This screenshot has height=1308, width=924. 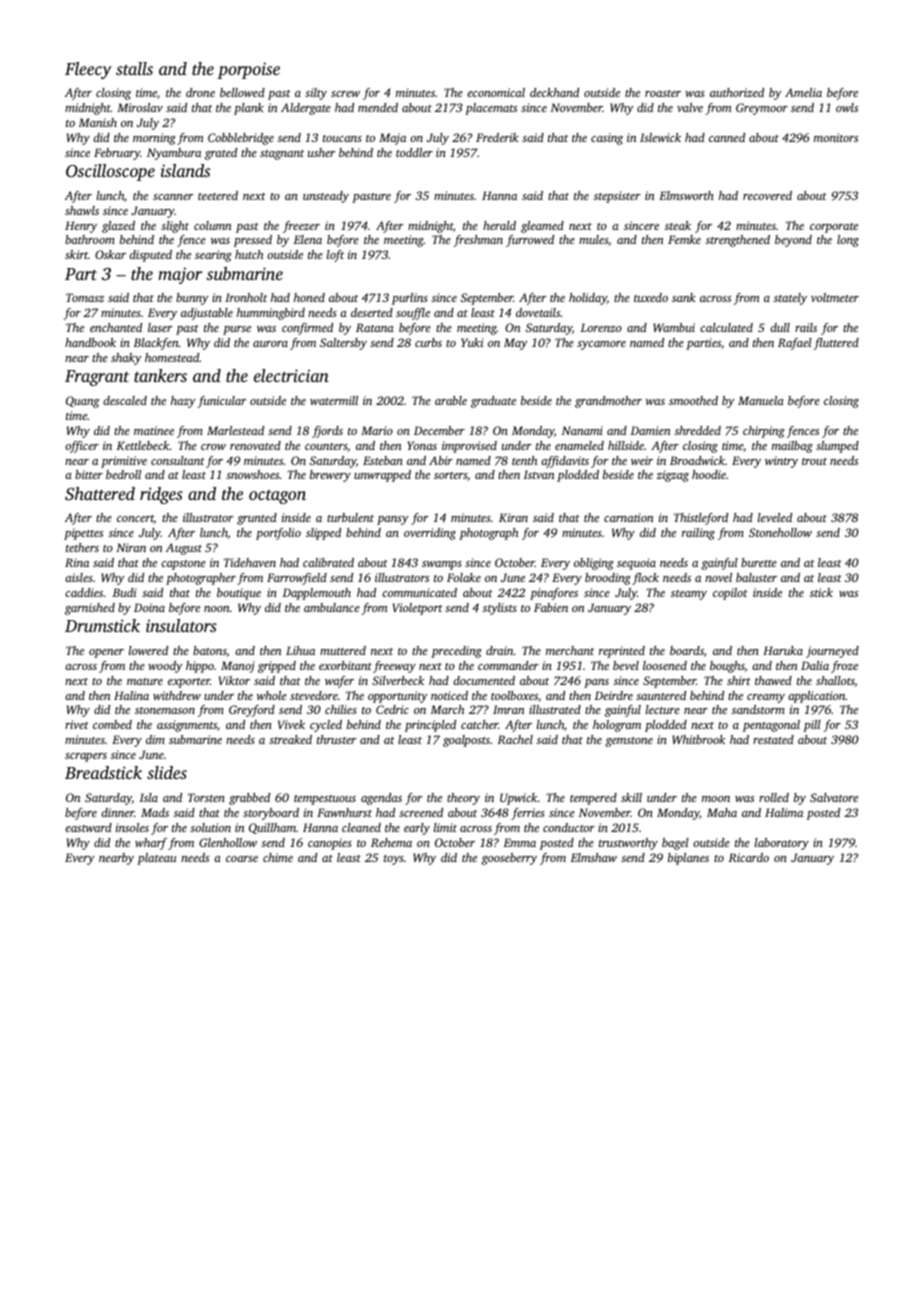 I want to click on fluttered, so click(x=836, y=344).
